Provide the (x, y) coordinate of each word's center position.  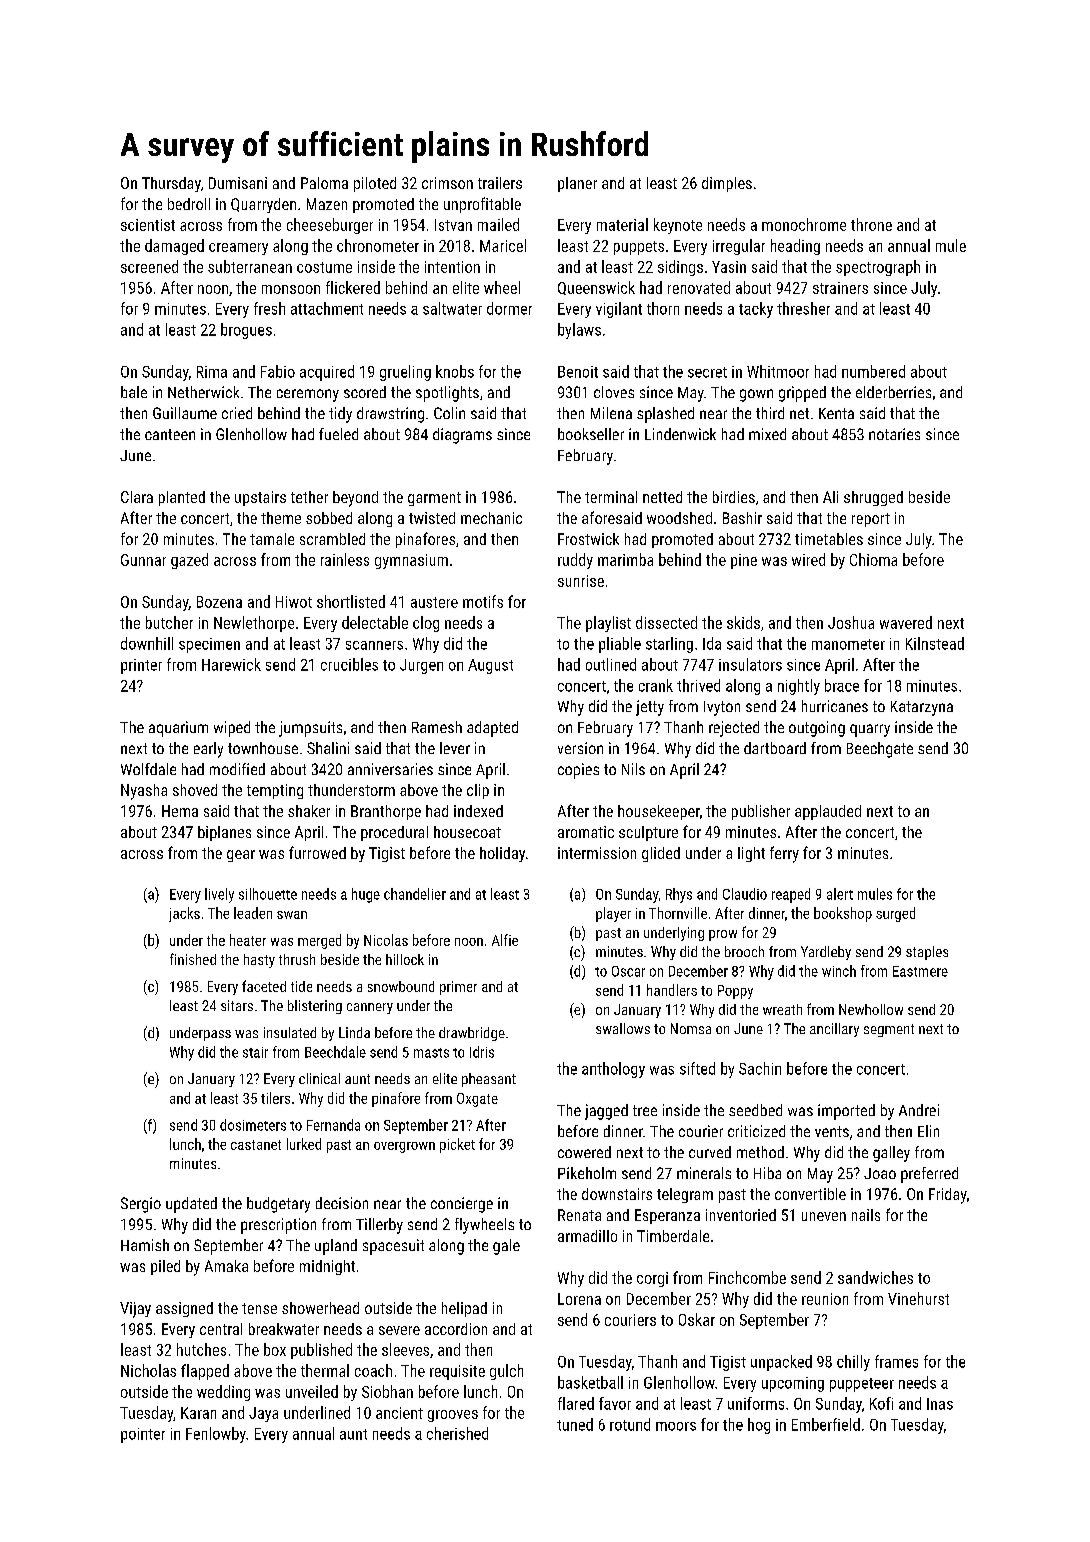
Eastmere (920, 971)
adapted (492, 729)
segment (889, 1030)
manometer (848, 644)
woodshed (679, 518)
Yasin (729, 267)
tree (645, 1110)
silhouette (268, 894)
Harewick (231, 664)
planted (182, 498)
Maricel (503, 245)
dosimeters (253, 1125)
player (613, 914)
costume (324, 267)
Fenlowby (216, 1435)
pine (744, 561)
